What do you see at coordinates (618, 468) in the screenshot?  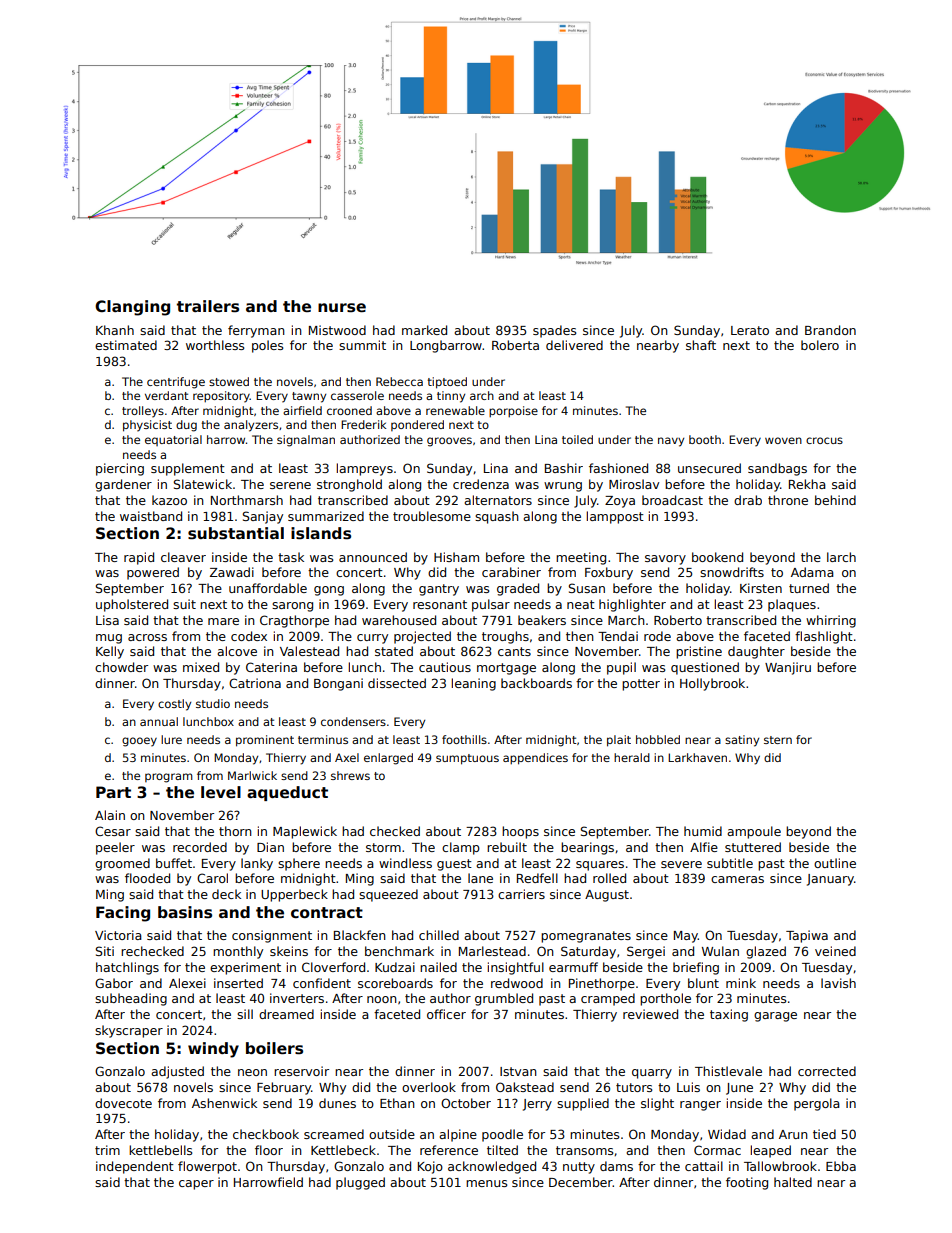 I see `fashioned` at bounding box center [618, 468].
